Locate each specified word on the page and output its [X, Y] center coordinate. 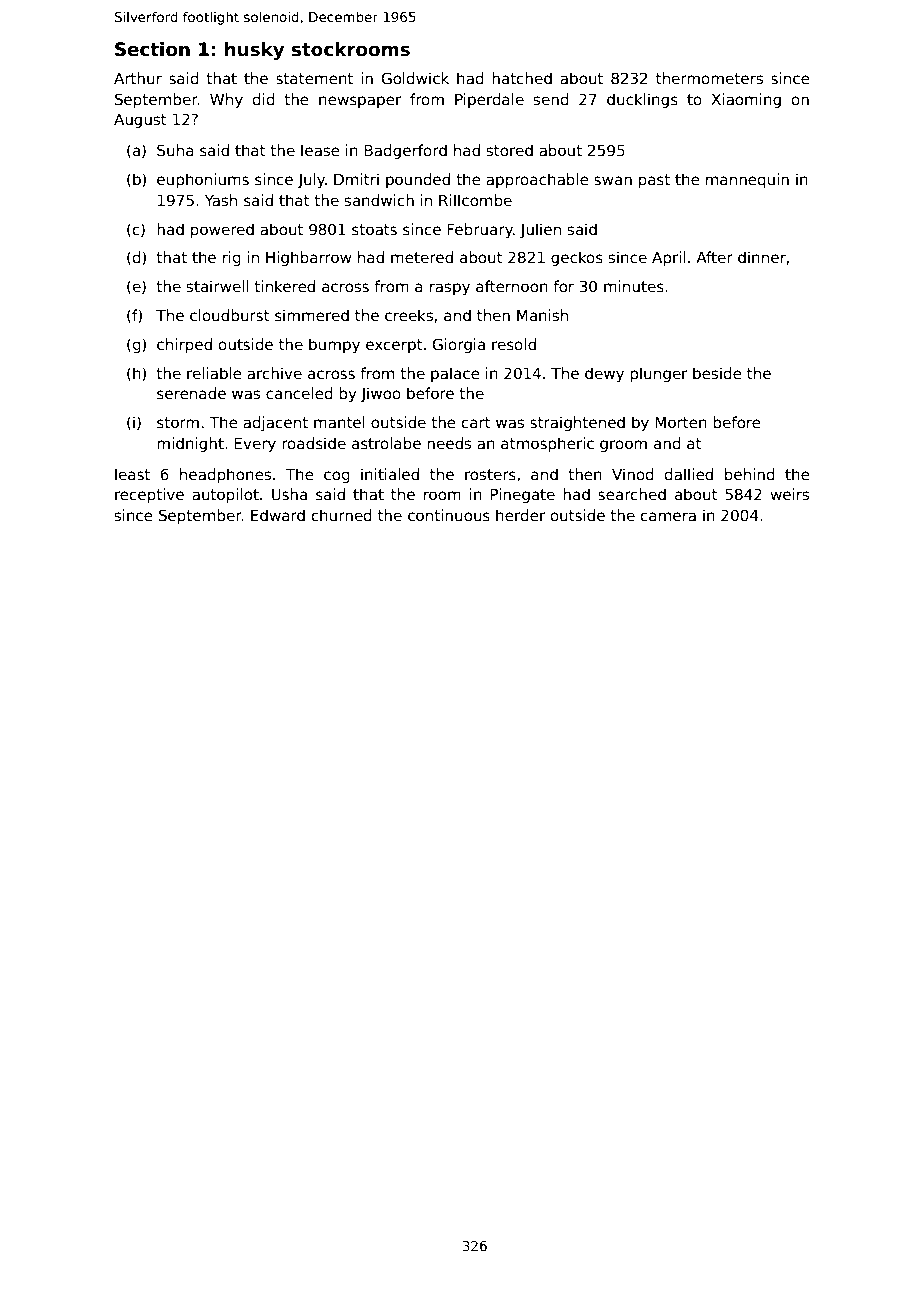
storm [178, 422]
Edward [278, 515]
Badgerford [405, 151]
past [654, 181]
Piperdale [489, 100]
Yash [221, 200]
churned [342, 515]
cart [476, 422]
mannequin [747, 180]
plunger [658, 374]
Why [226, 100]
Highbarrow [309, 258]
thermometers [709, 78]
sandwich [379, 200]
